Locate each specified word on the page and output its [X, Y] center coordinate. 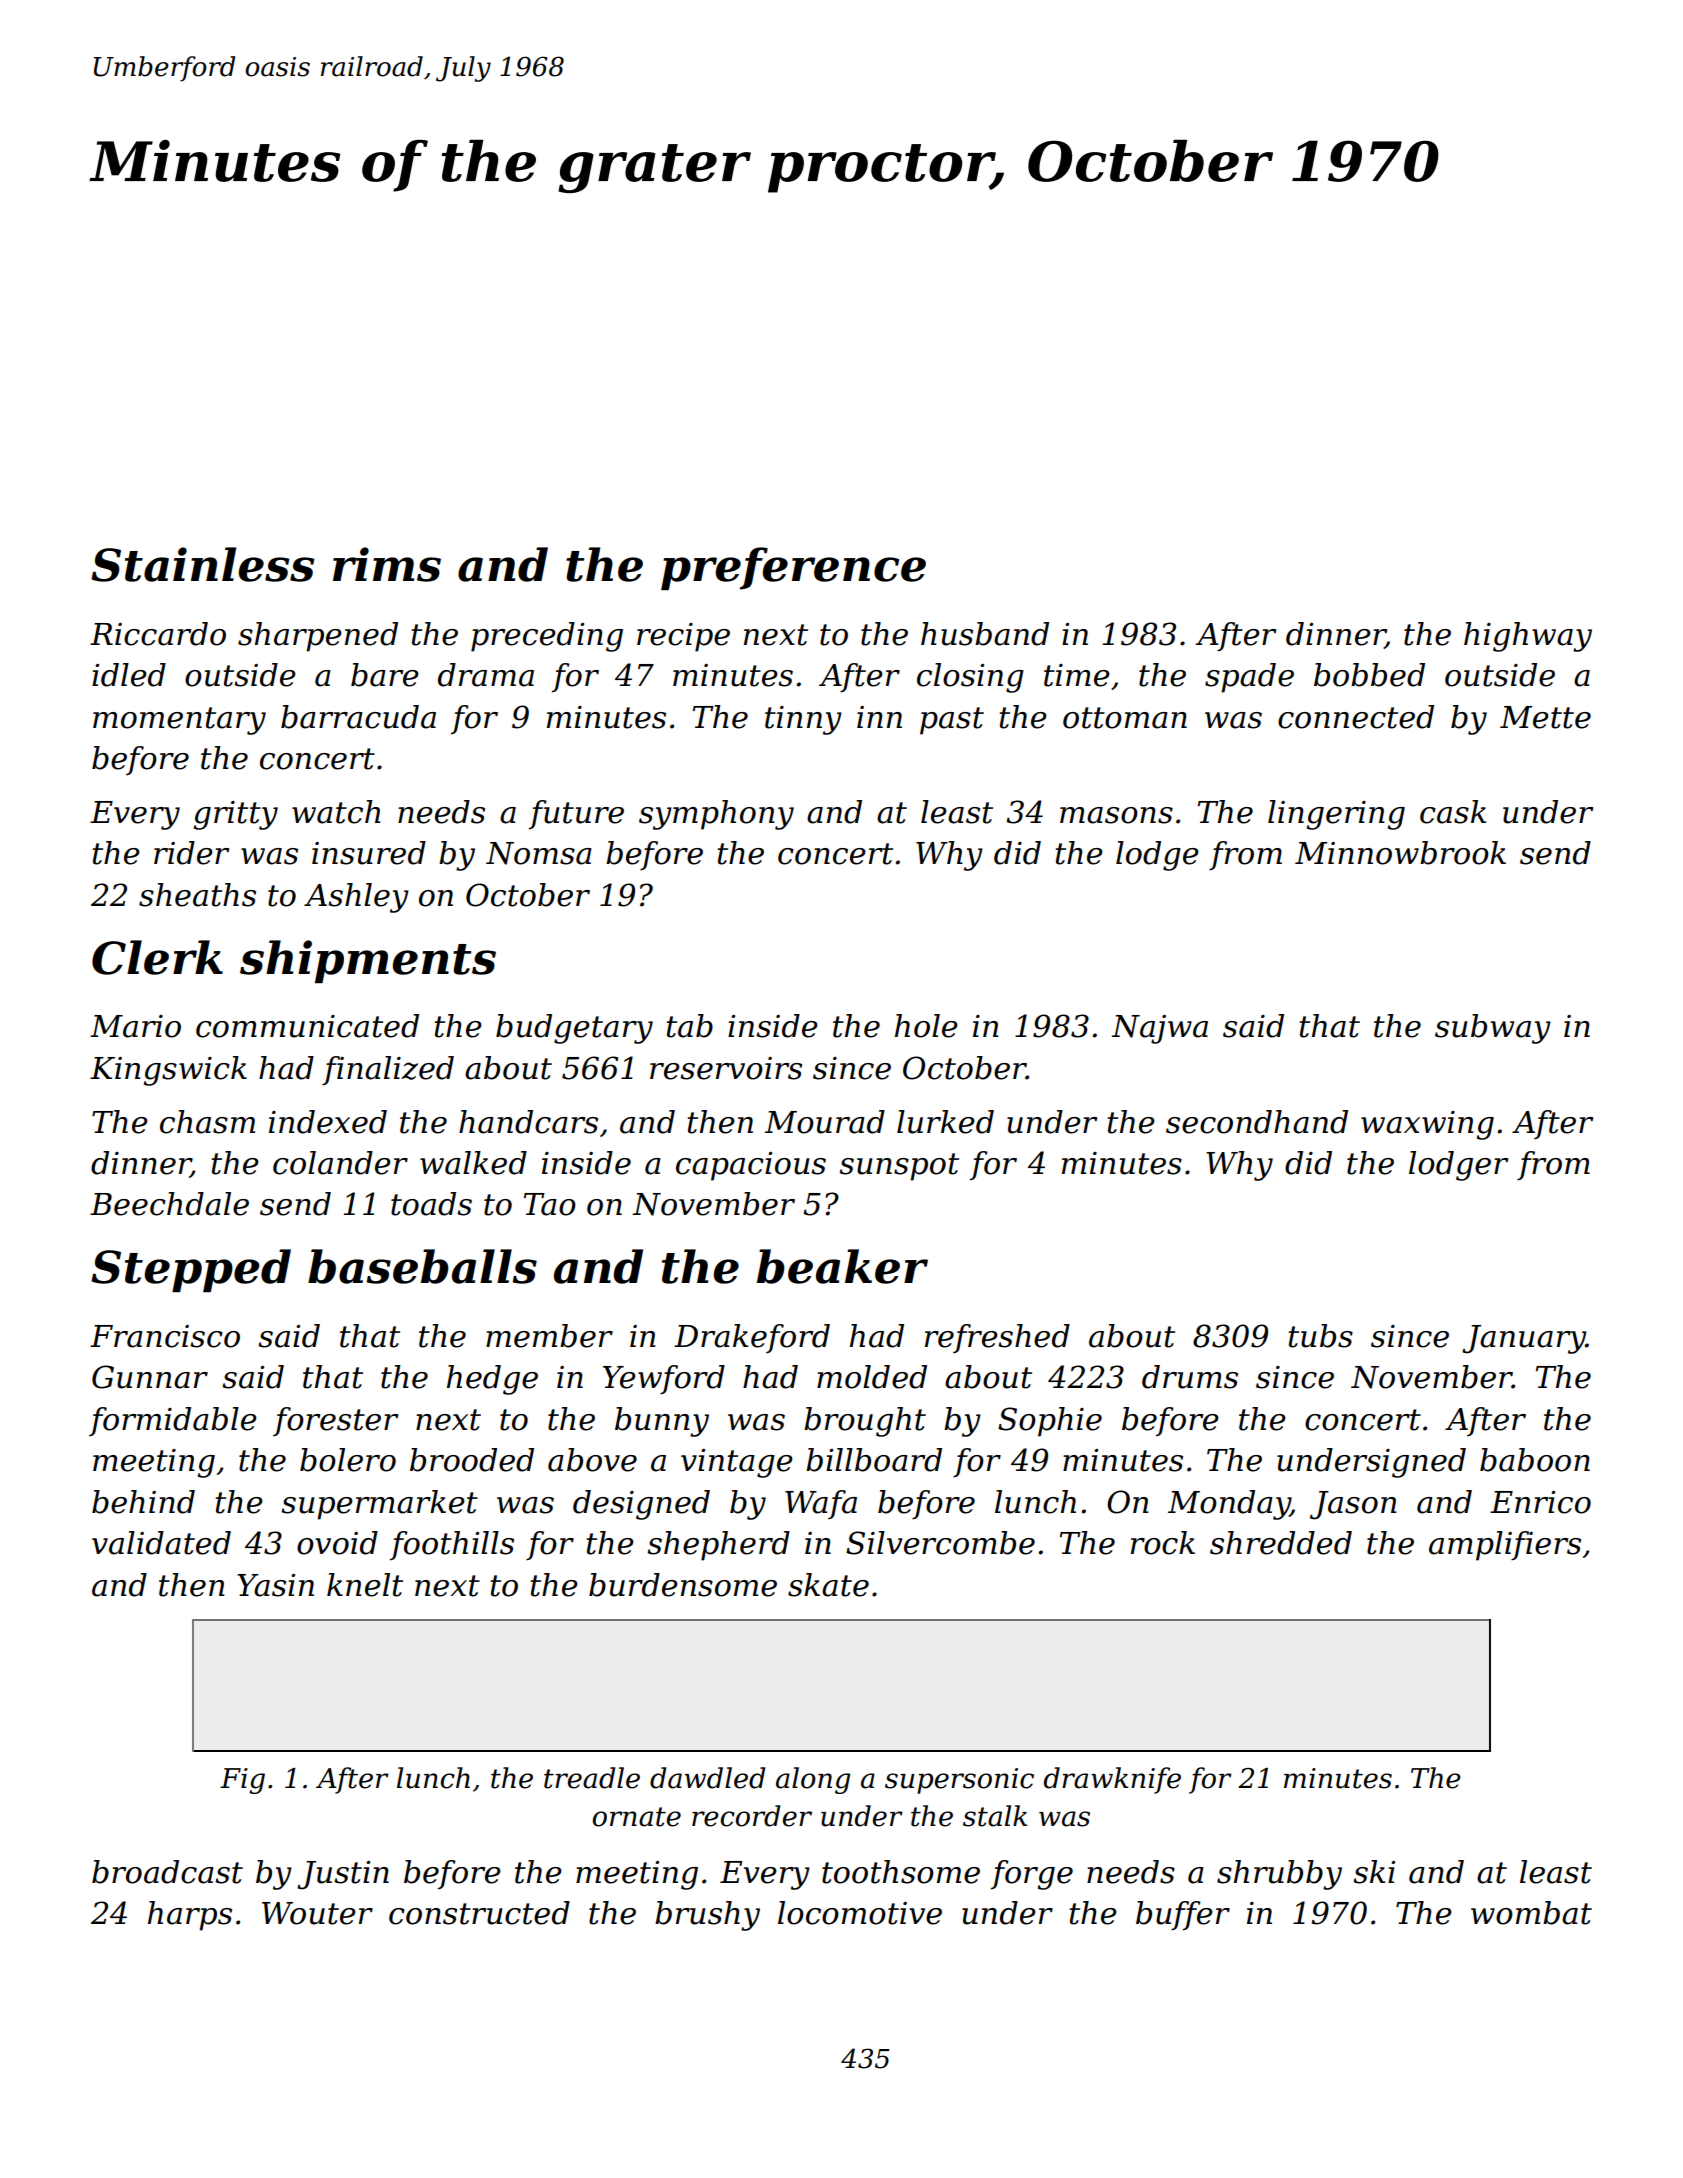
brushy [707, 1916]
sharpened [318, 637]
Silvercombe [940, 1543]
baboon [1535, 1460]
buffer [1183, 1916]
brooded [472, 1460]
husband [985, 634]
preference [793, 568]
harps [190, 1916]
